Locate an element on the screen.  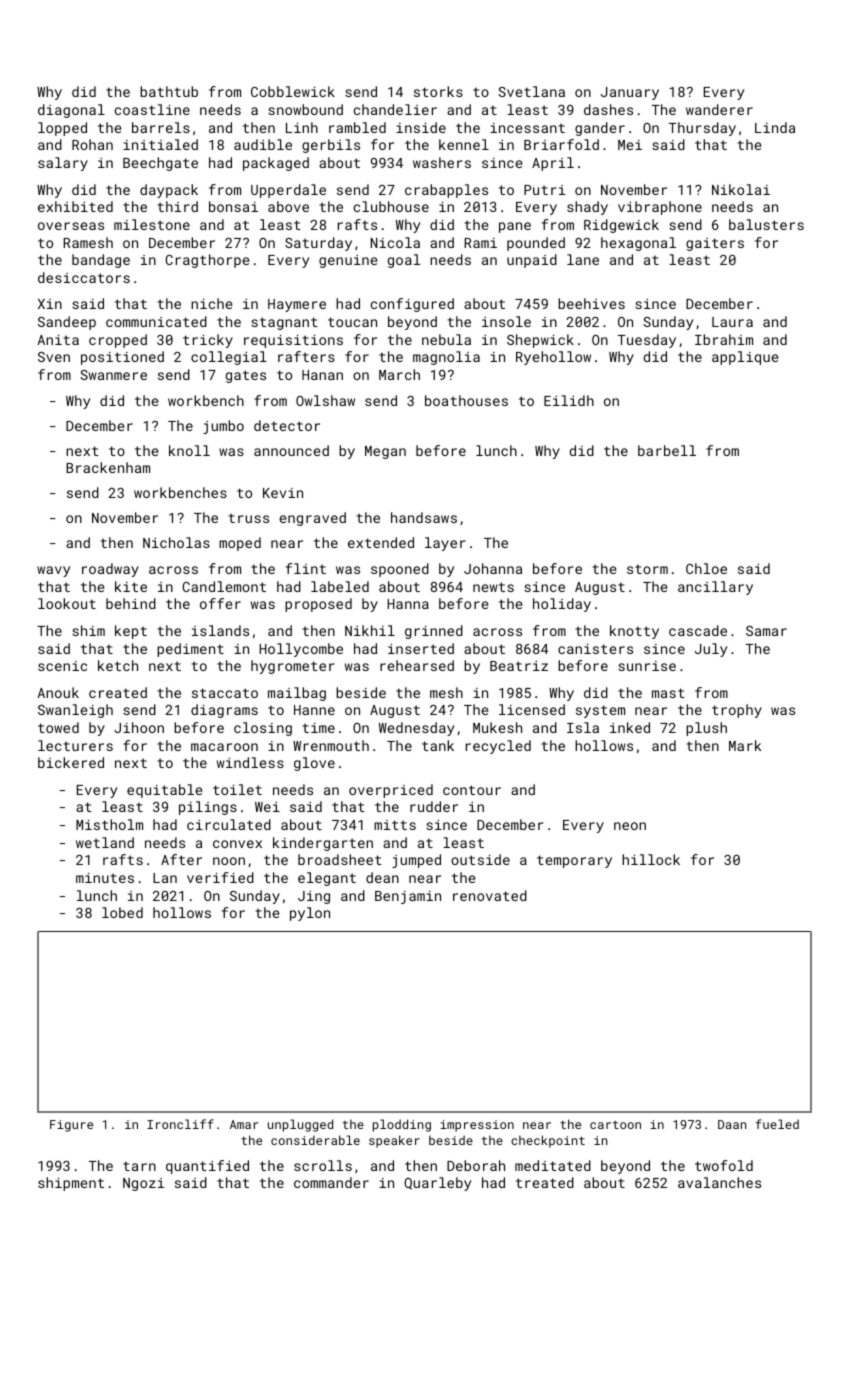
March is located at coordinates (399, 374).
